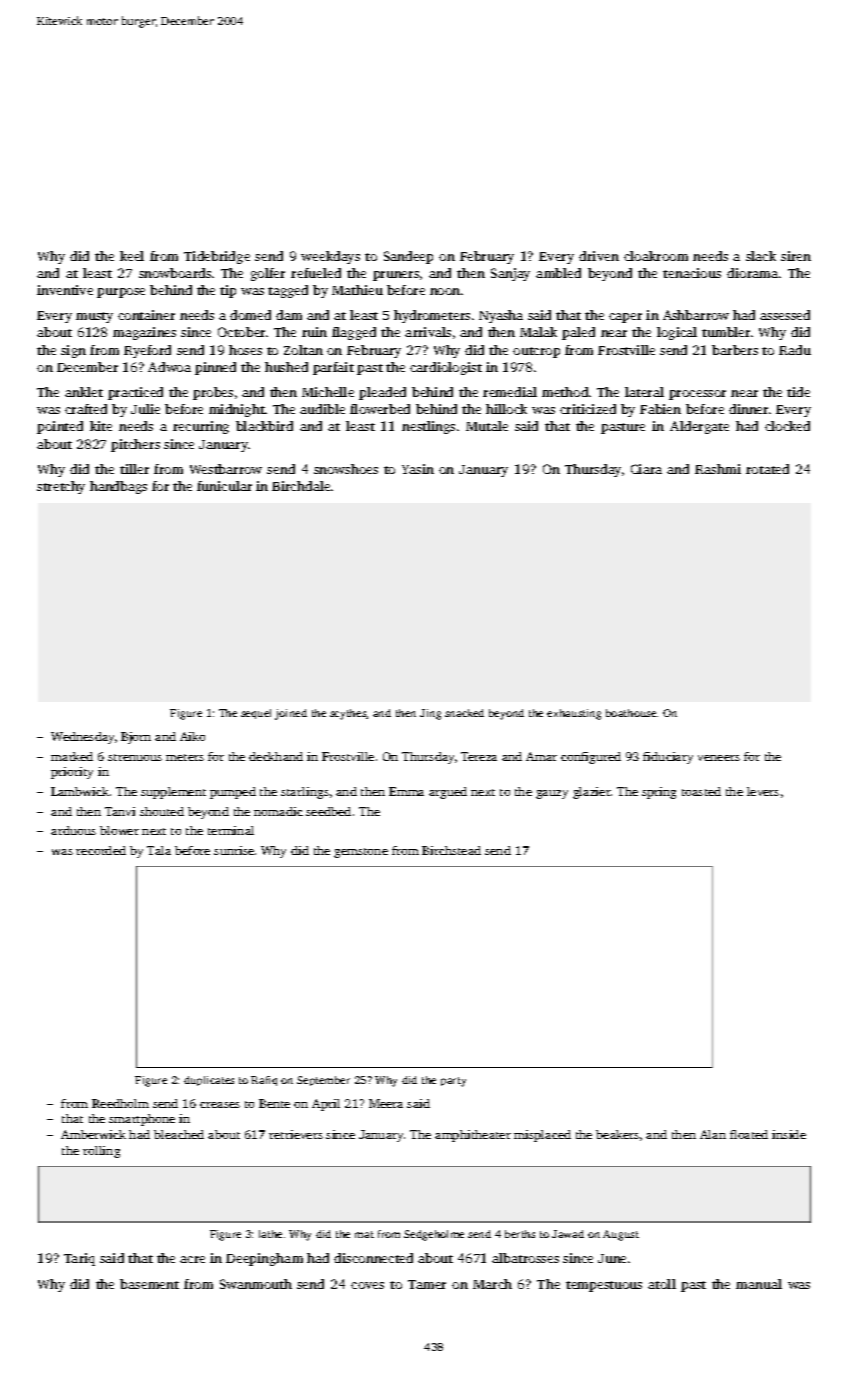 This page has height=1400, width=849. Describe the element at coordinates (175, 273) in the page. I see `snowboards` at that location.
